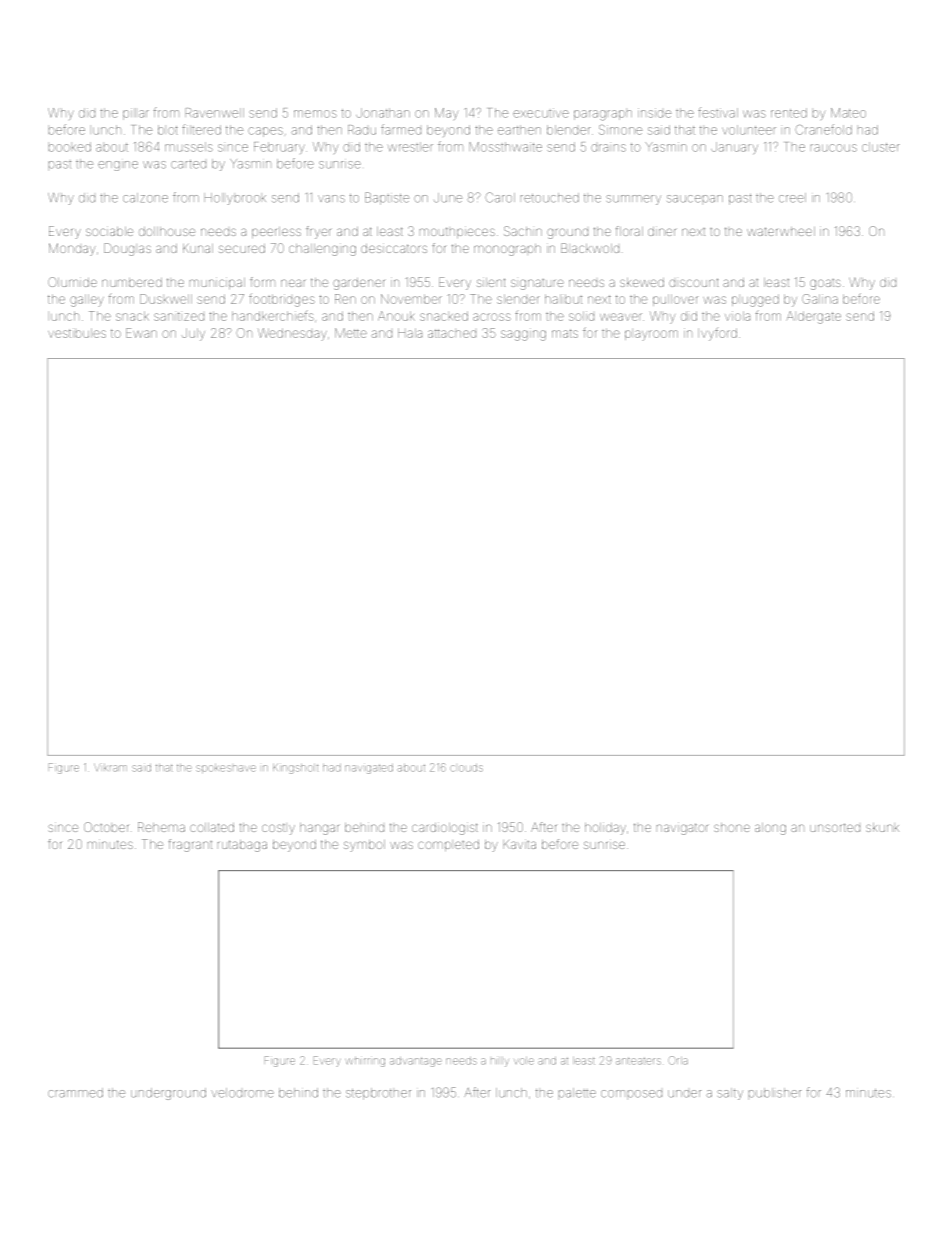 This page has height=1233, width=952. I want to click on Vikram, so click(110, 768).
